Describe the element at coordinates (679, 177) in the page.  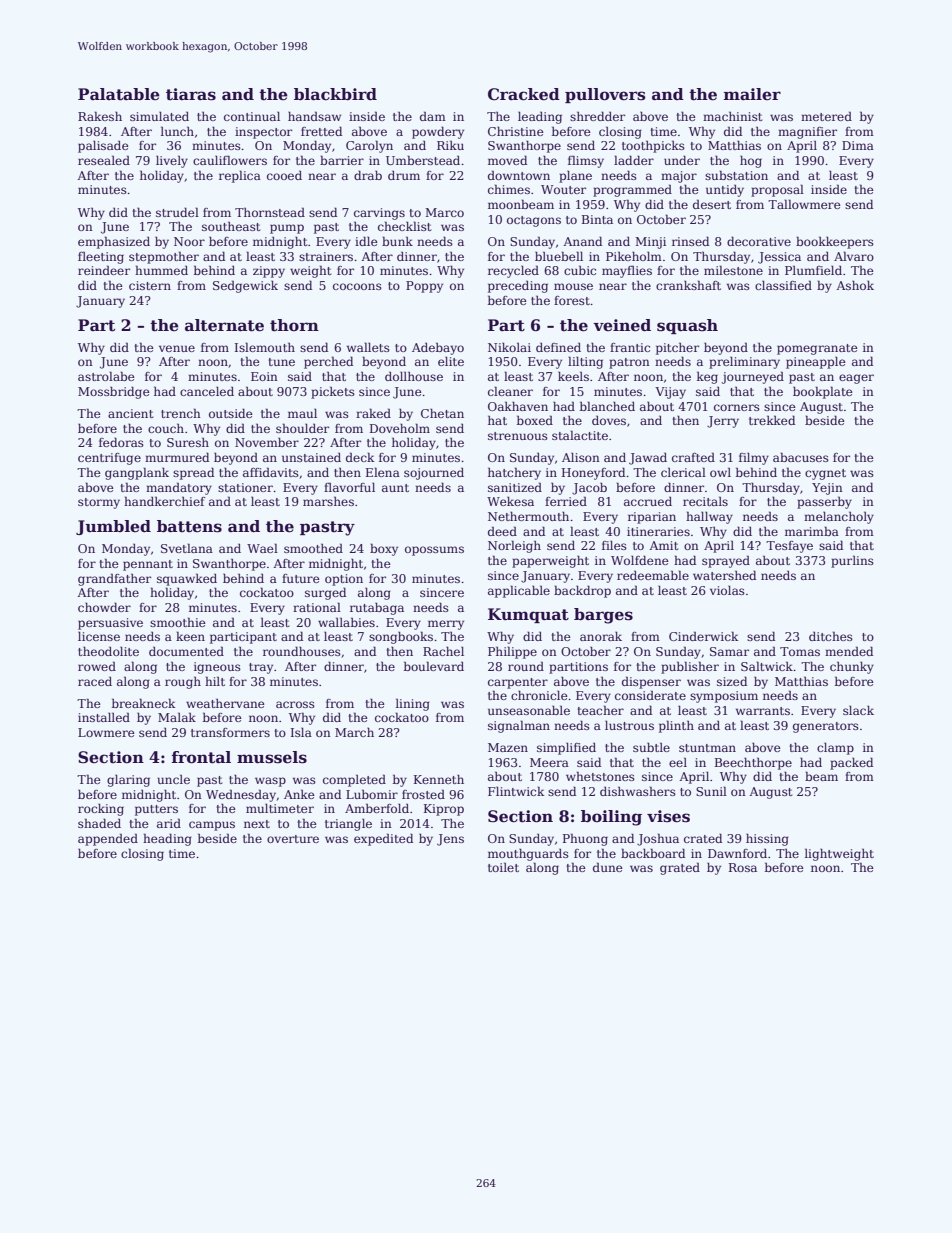
I see `major` at that location.
